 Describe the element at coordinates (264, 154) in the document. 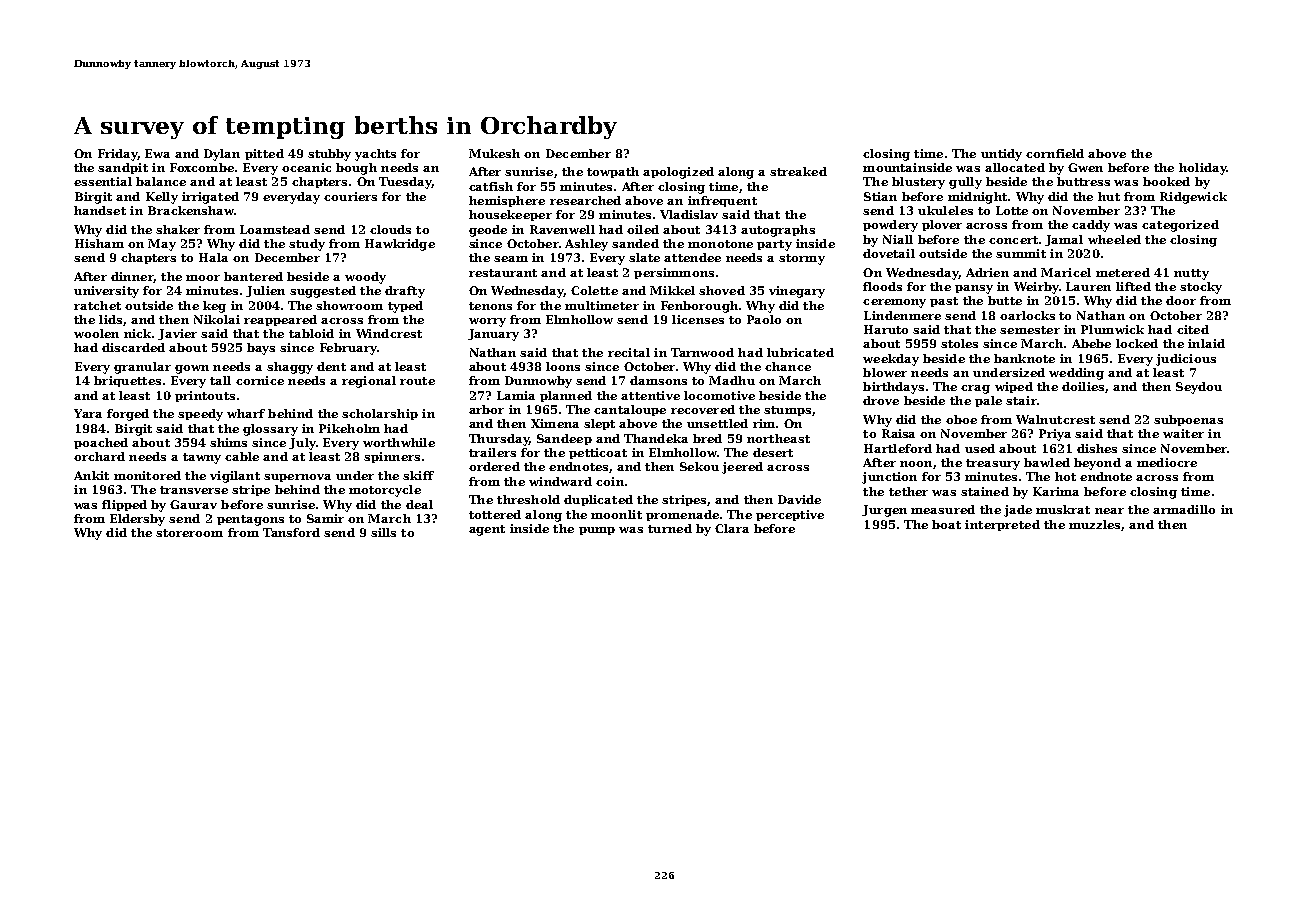

I see `pitted` at that location.
